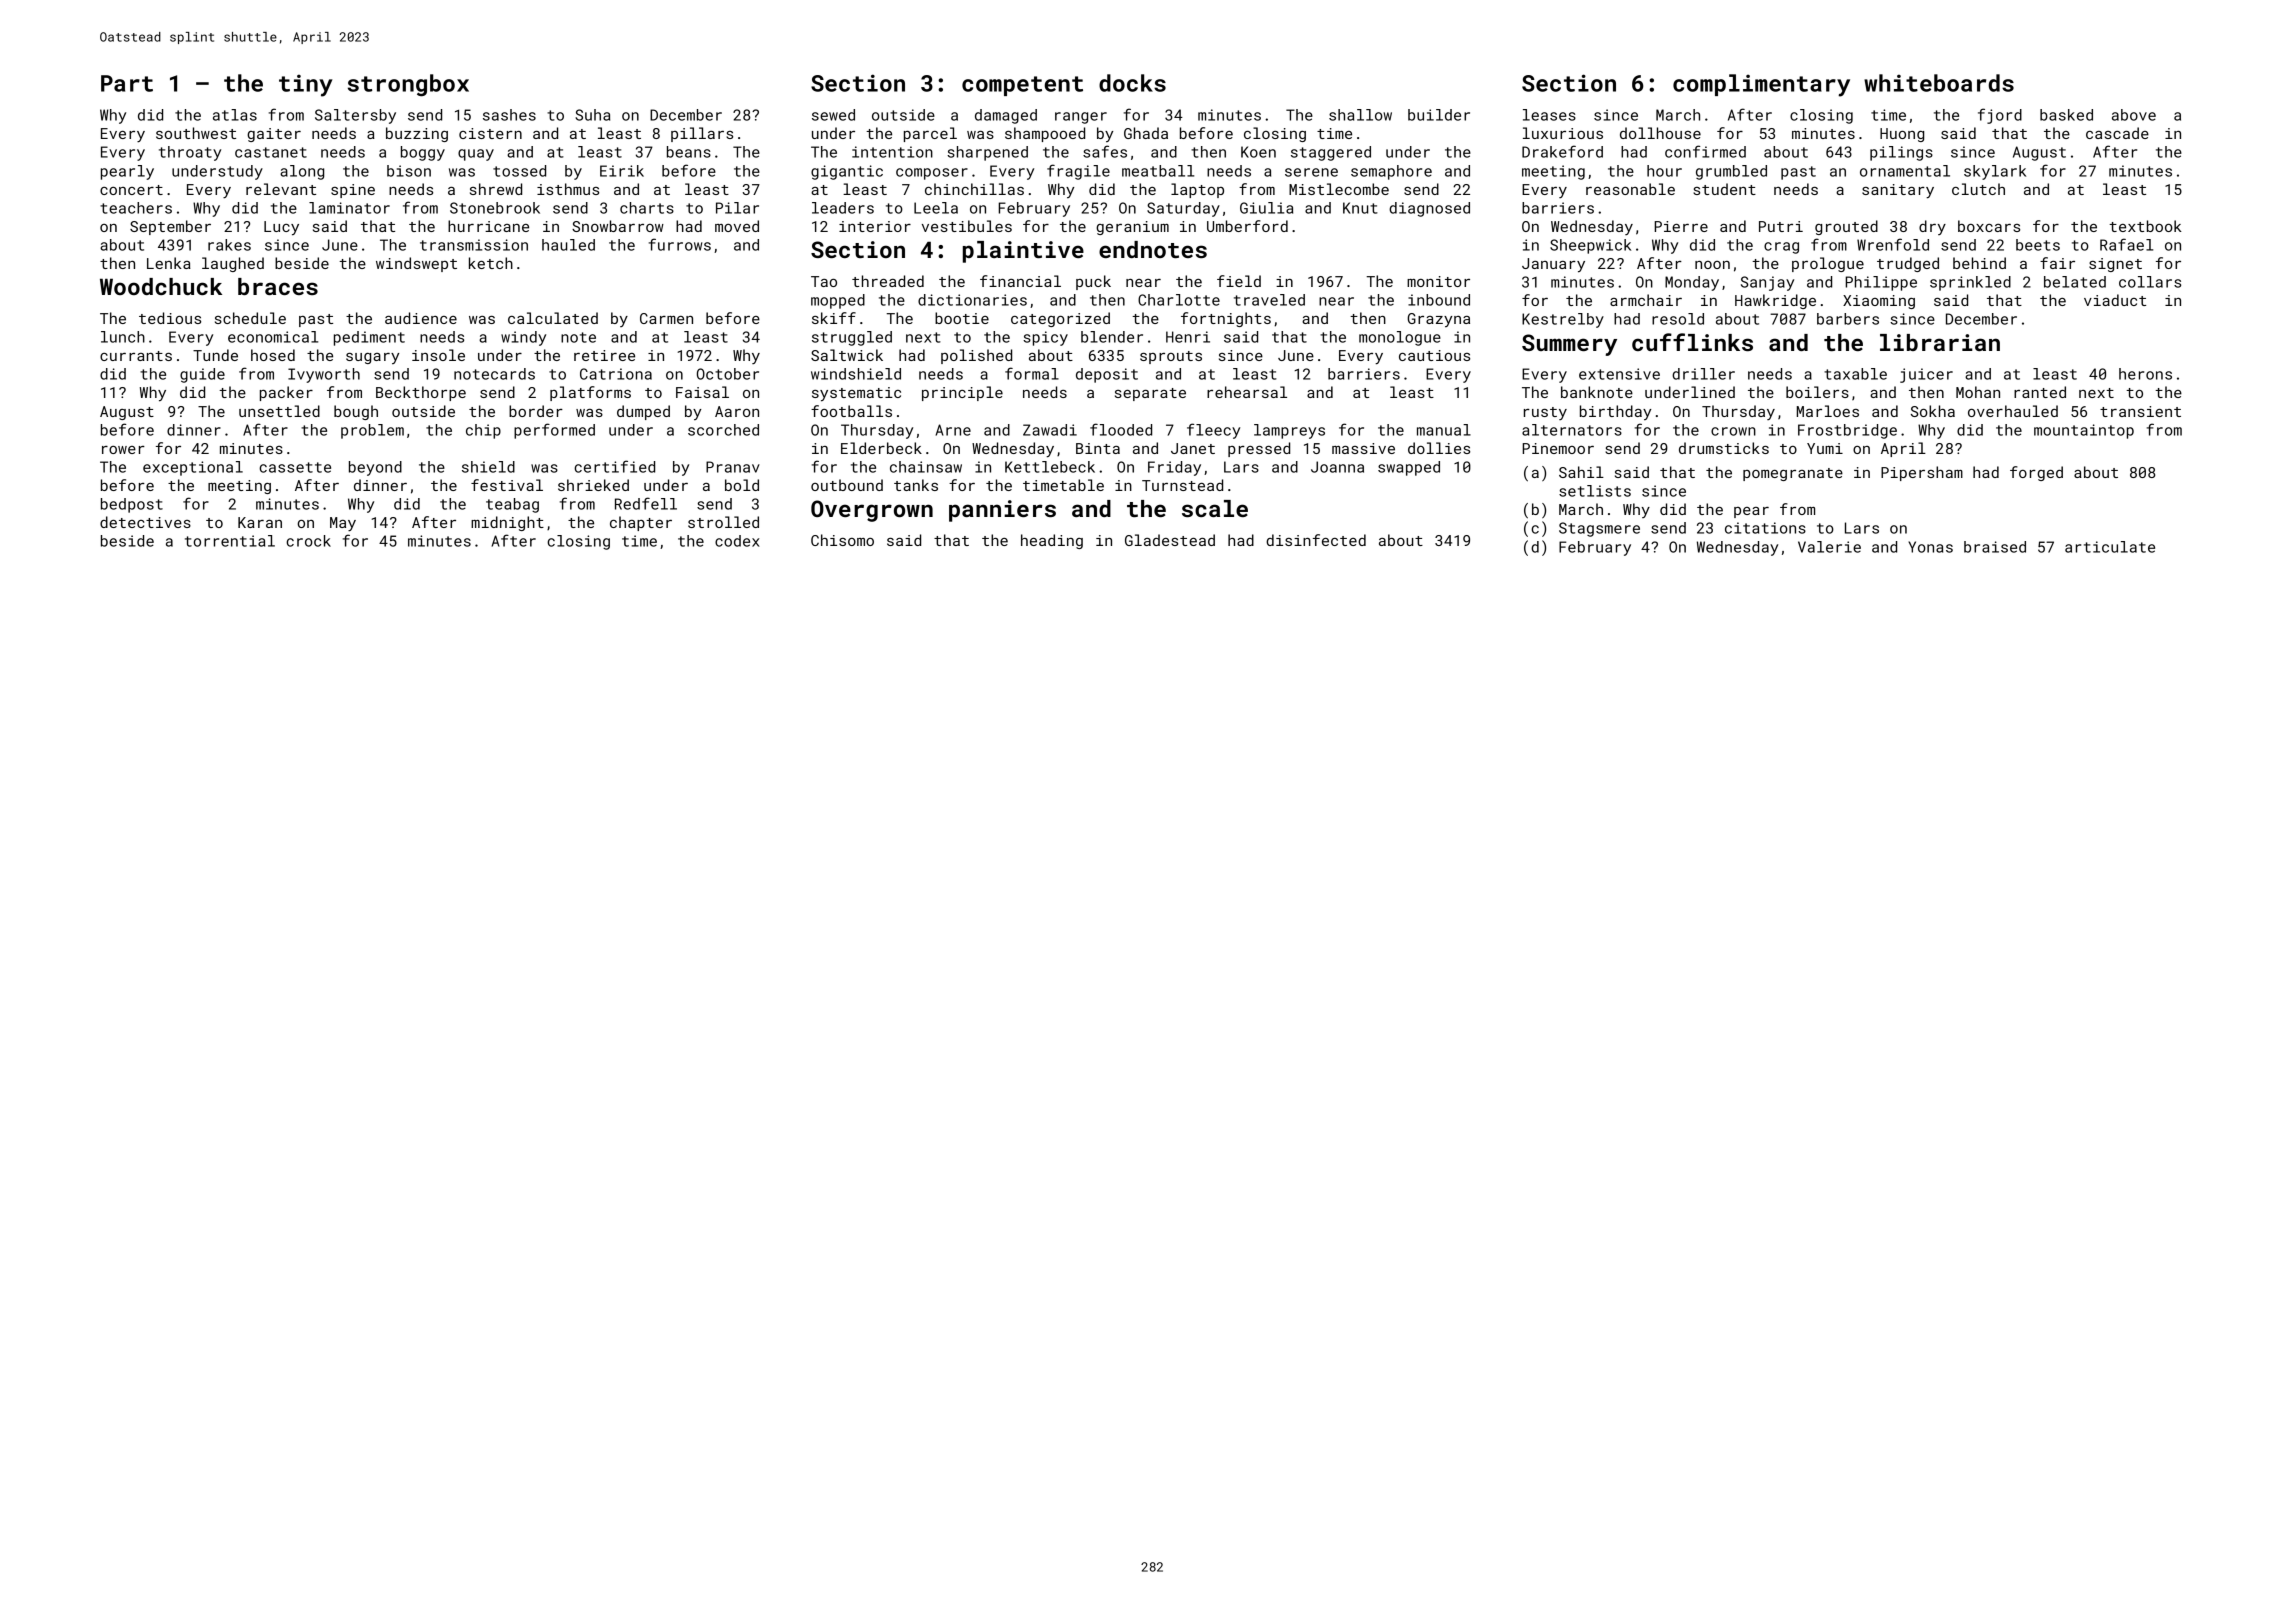  What do you see at coordinates (554, 431) in the screenshot?
I see `performed` at bounding box center [554, 431].
